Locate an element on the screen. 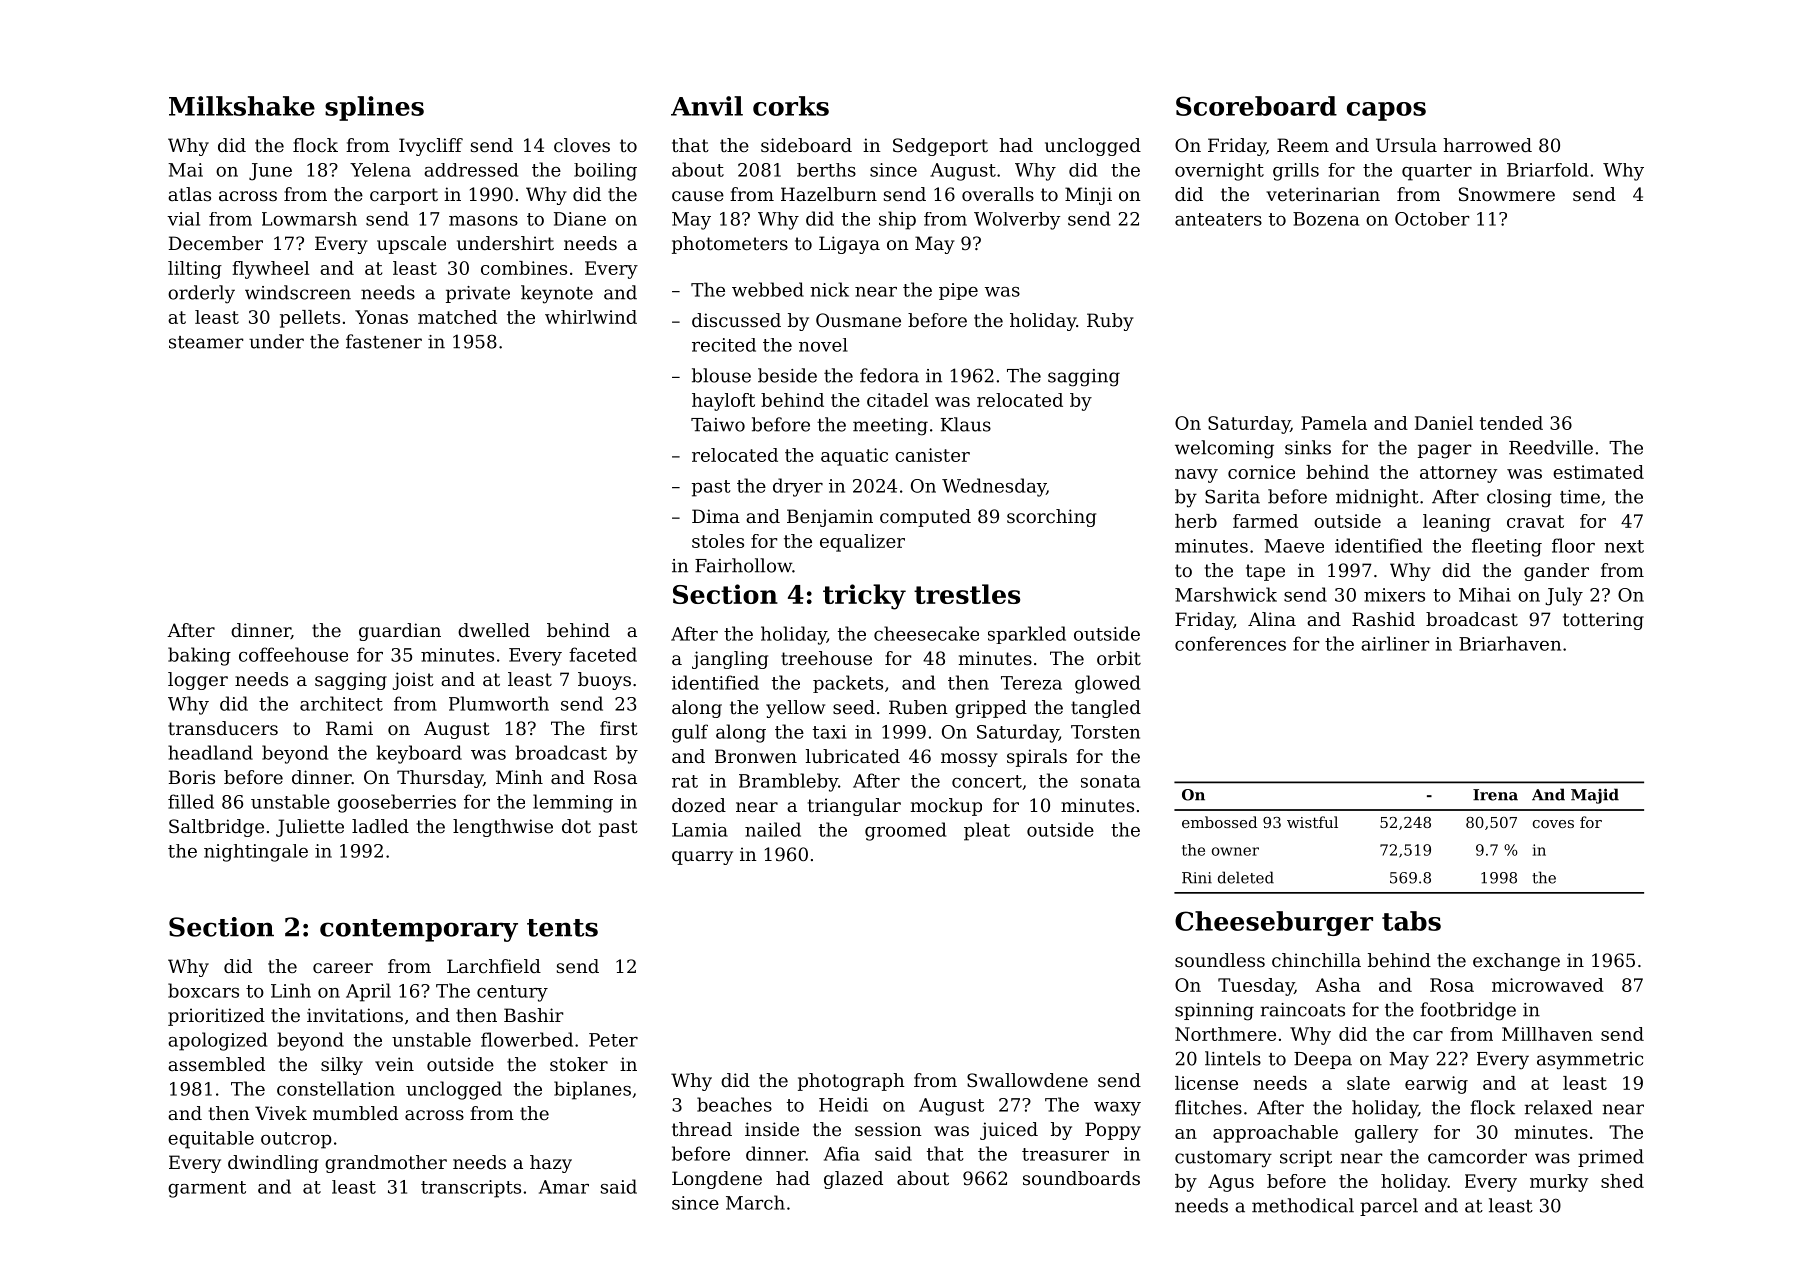 This screenshot has width=1812, height=1281. quarry is located at coordinates (702, 858).
